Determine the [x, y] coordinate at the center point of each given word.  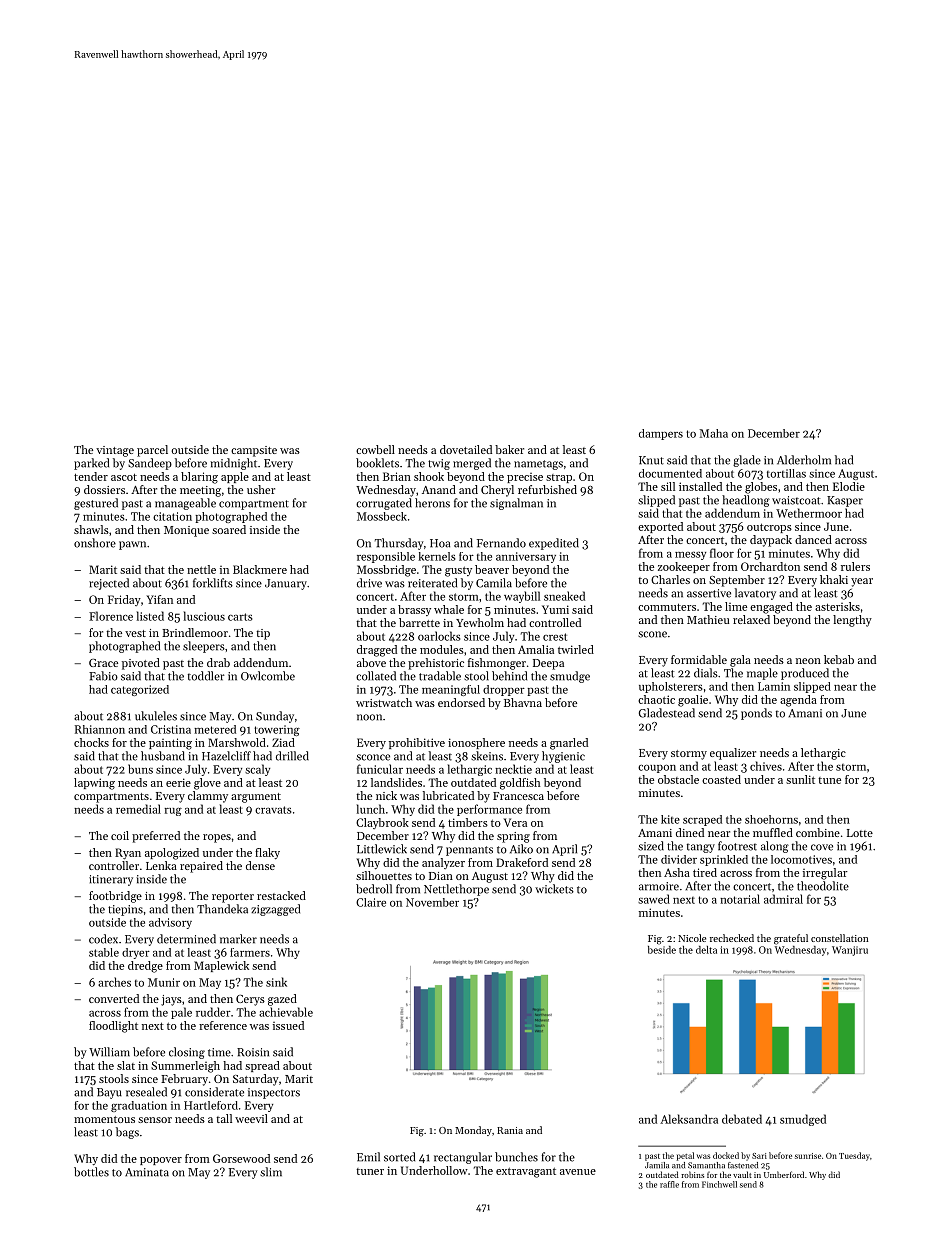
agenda [798, 701]
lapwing [94, 784]
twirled [576, 649]
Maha [713, 433]
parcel [152, 451]
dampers [661, 434]
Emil [368, 1157]
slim [271, 1172]
